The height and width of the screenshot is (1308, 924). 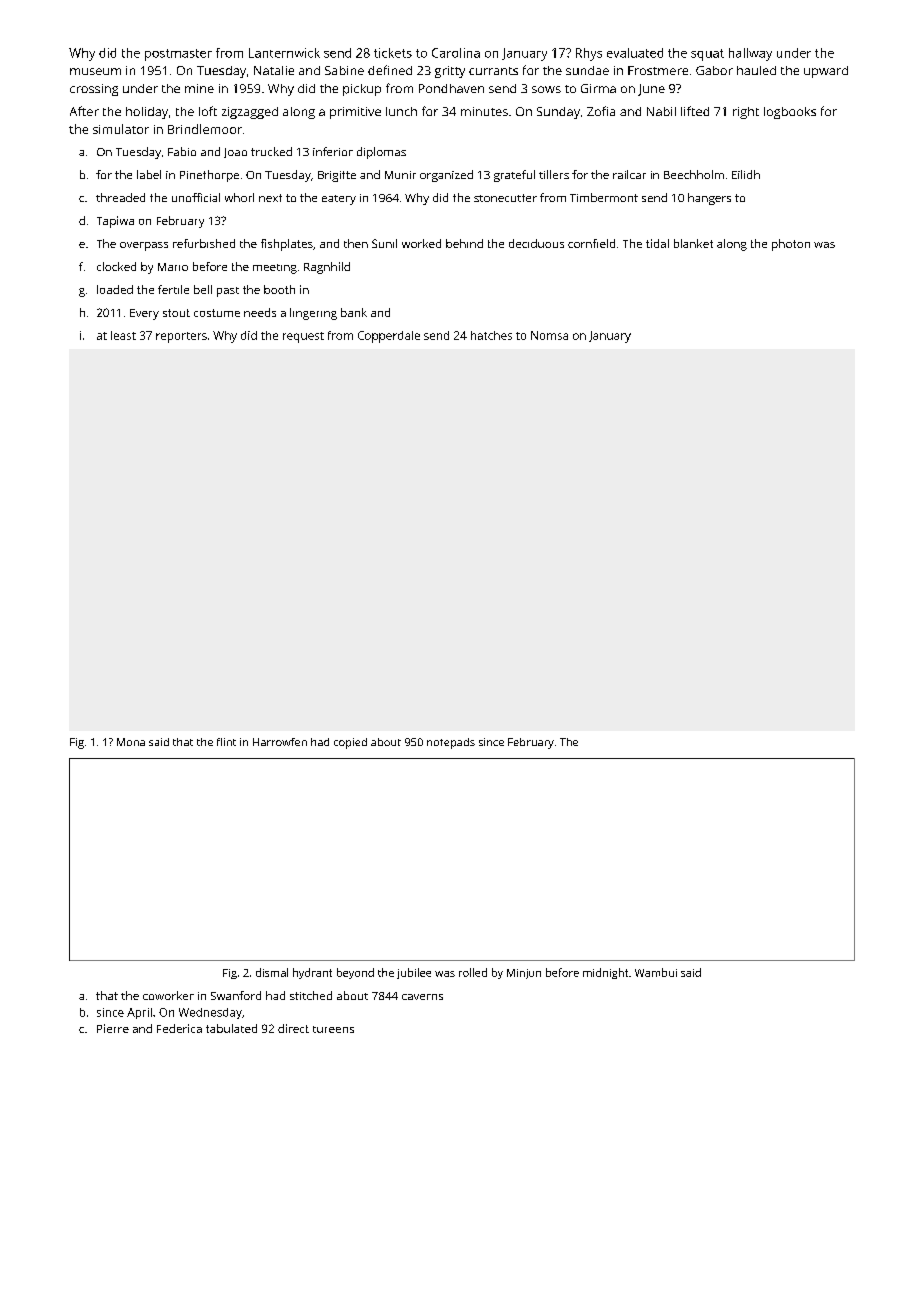 I want to click on Nomsa, so click(x=549, y=335).
